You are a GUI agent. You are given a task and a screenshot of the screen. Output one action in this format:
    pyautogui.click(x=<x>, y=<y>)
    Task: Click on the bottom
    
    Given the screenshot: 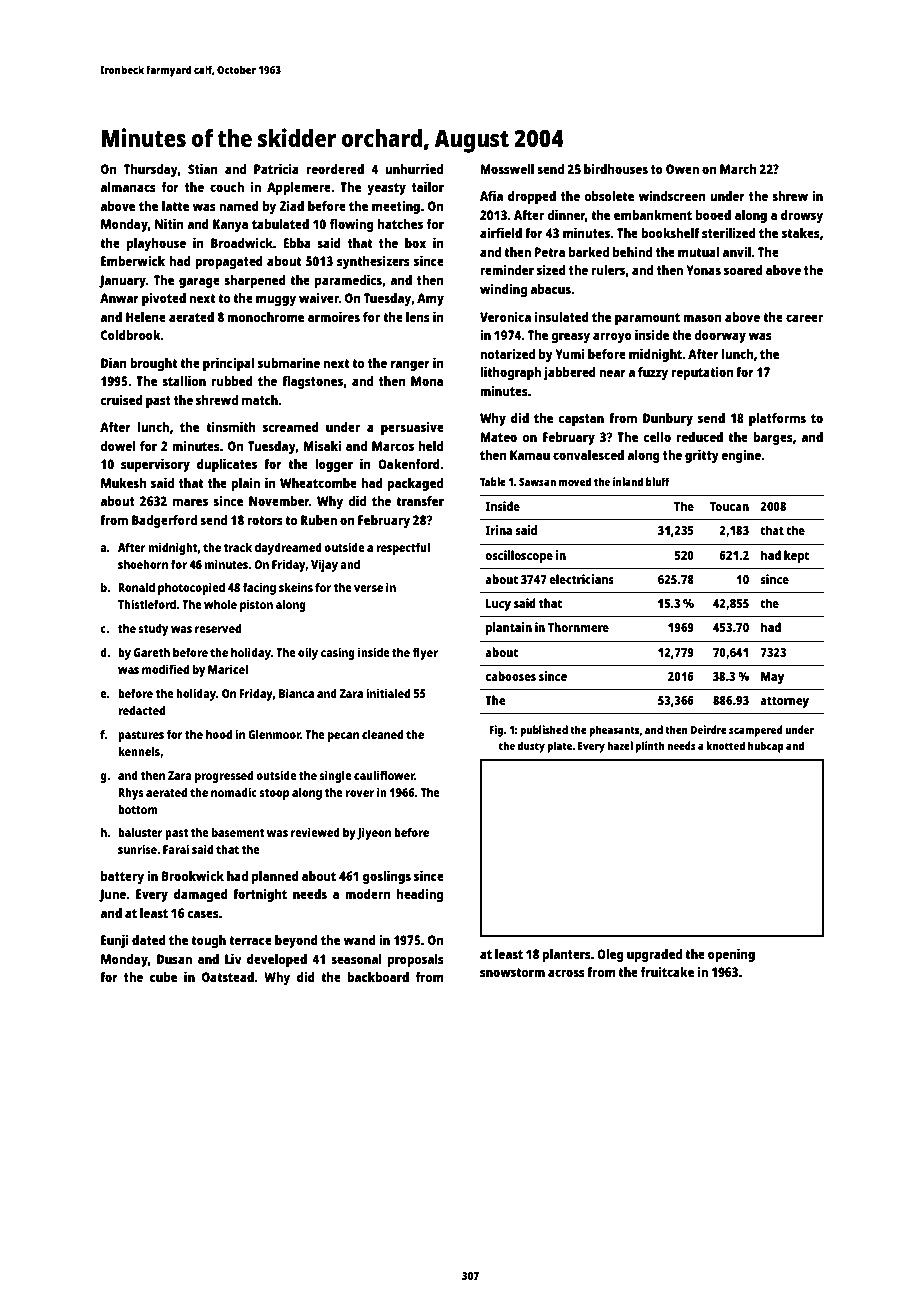 What is the action you would take?
    pyautogui.click(x=138, y=809)
